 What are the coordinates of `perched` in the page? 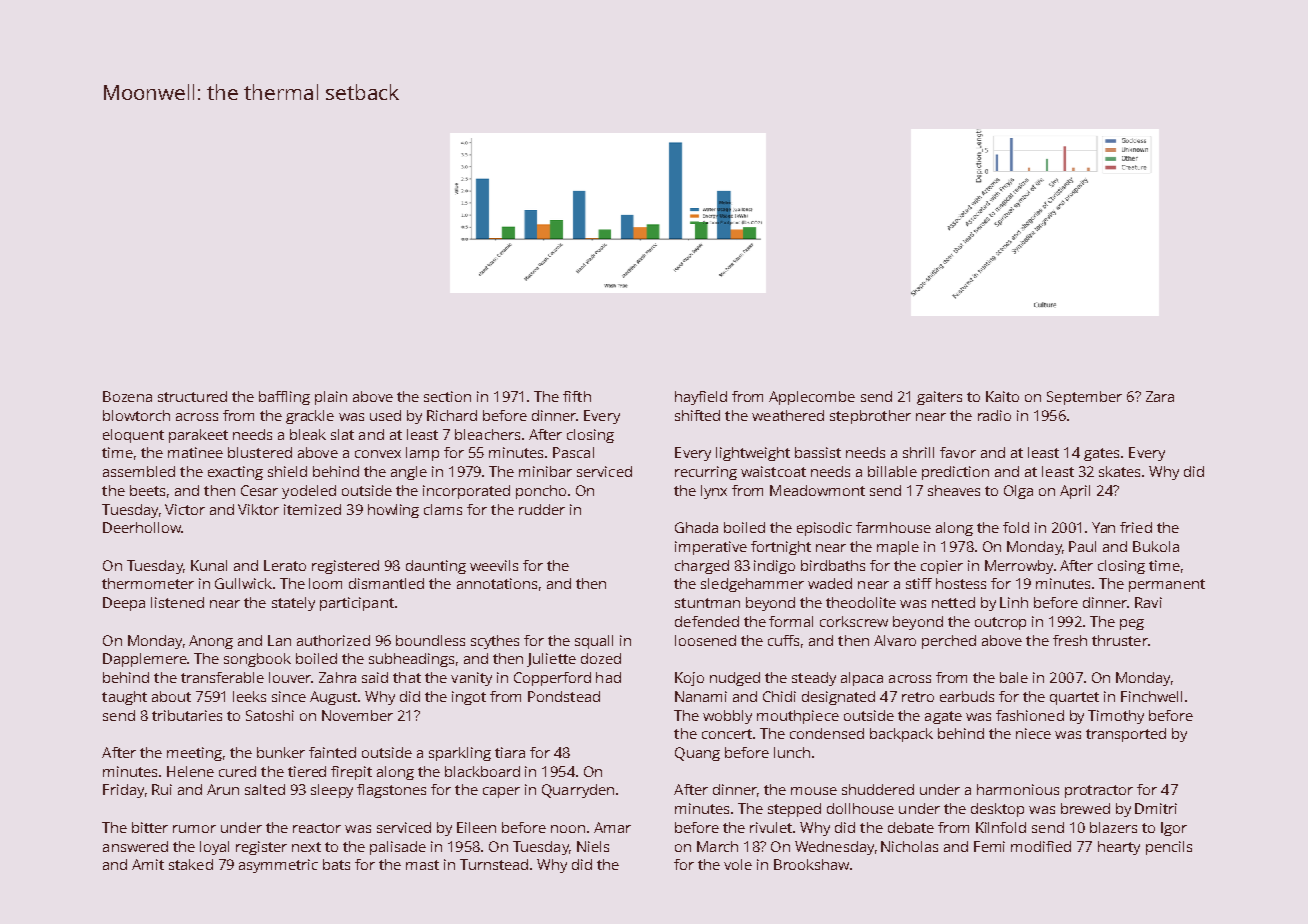 It's located at (949, 642).
